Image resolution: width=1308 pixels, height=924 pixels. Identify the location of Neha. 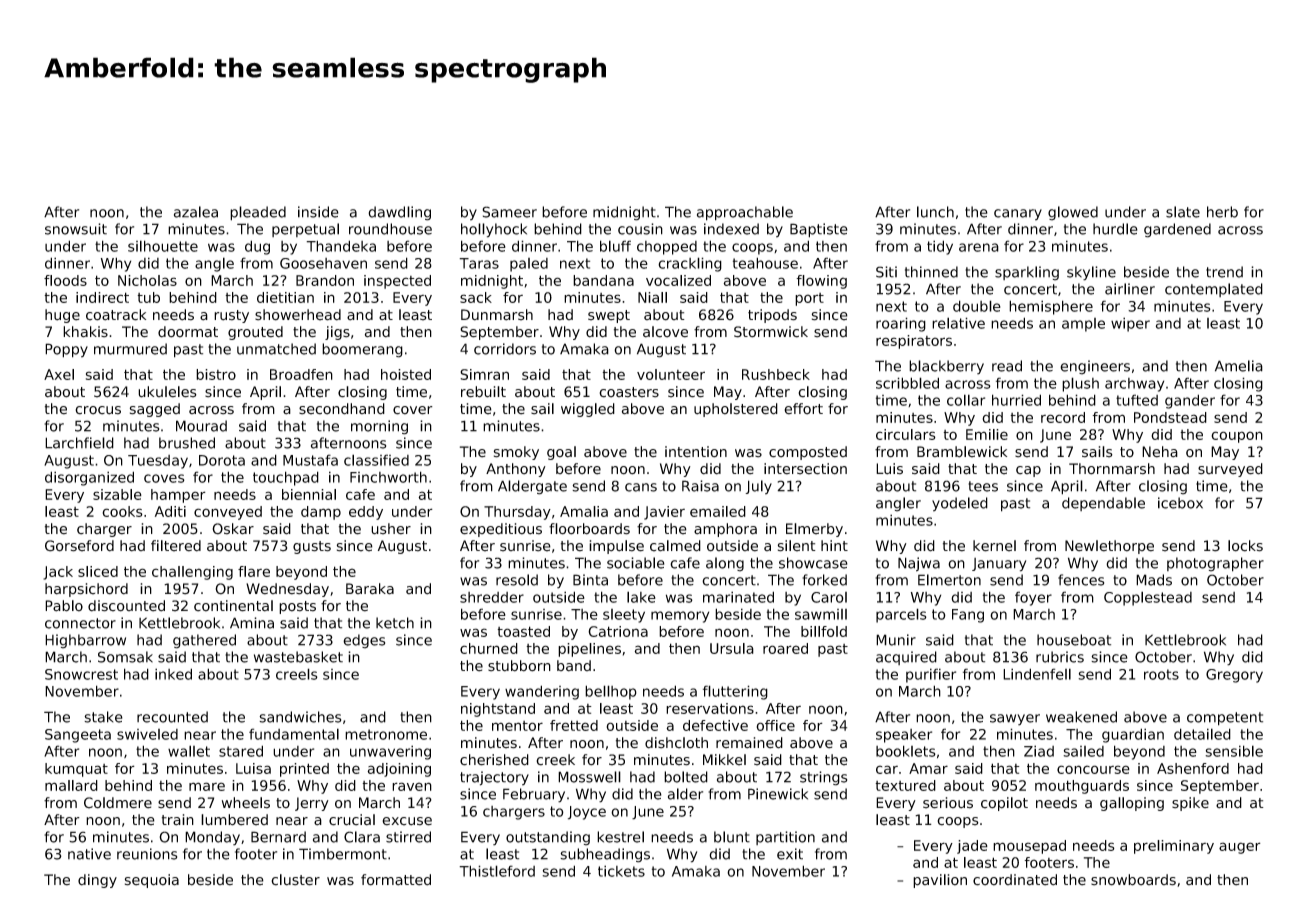
(1160, 452).
